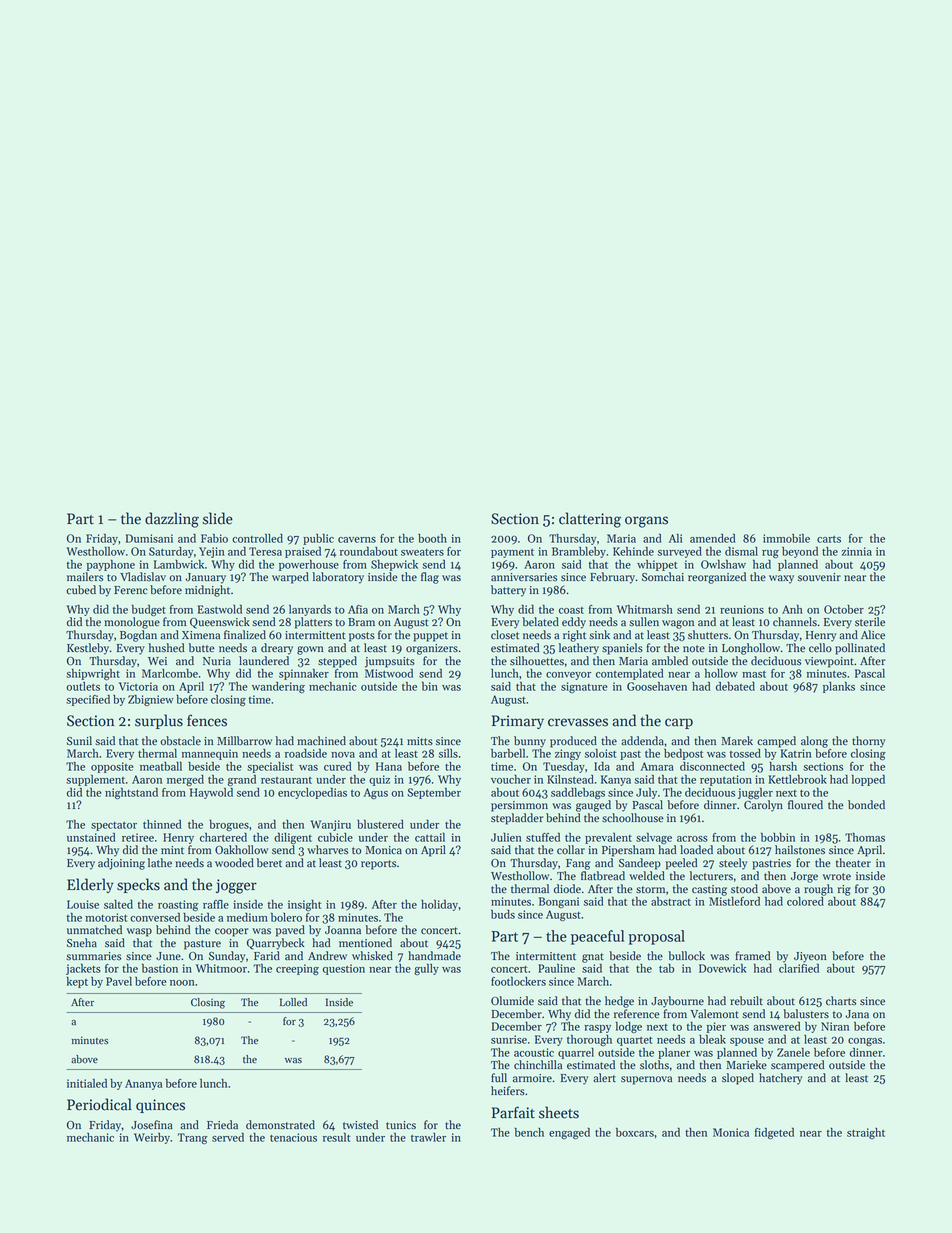 The width and height of the screenshot is (952, 1233). What do you see at coordinates (512, 553) in the screenshot?
I see `payment` at bounding box center [512, 553].
